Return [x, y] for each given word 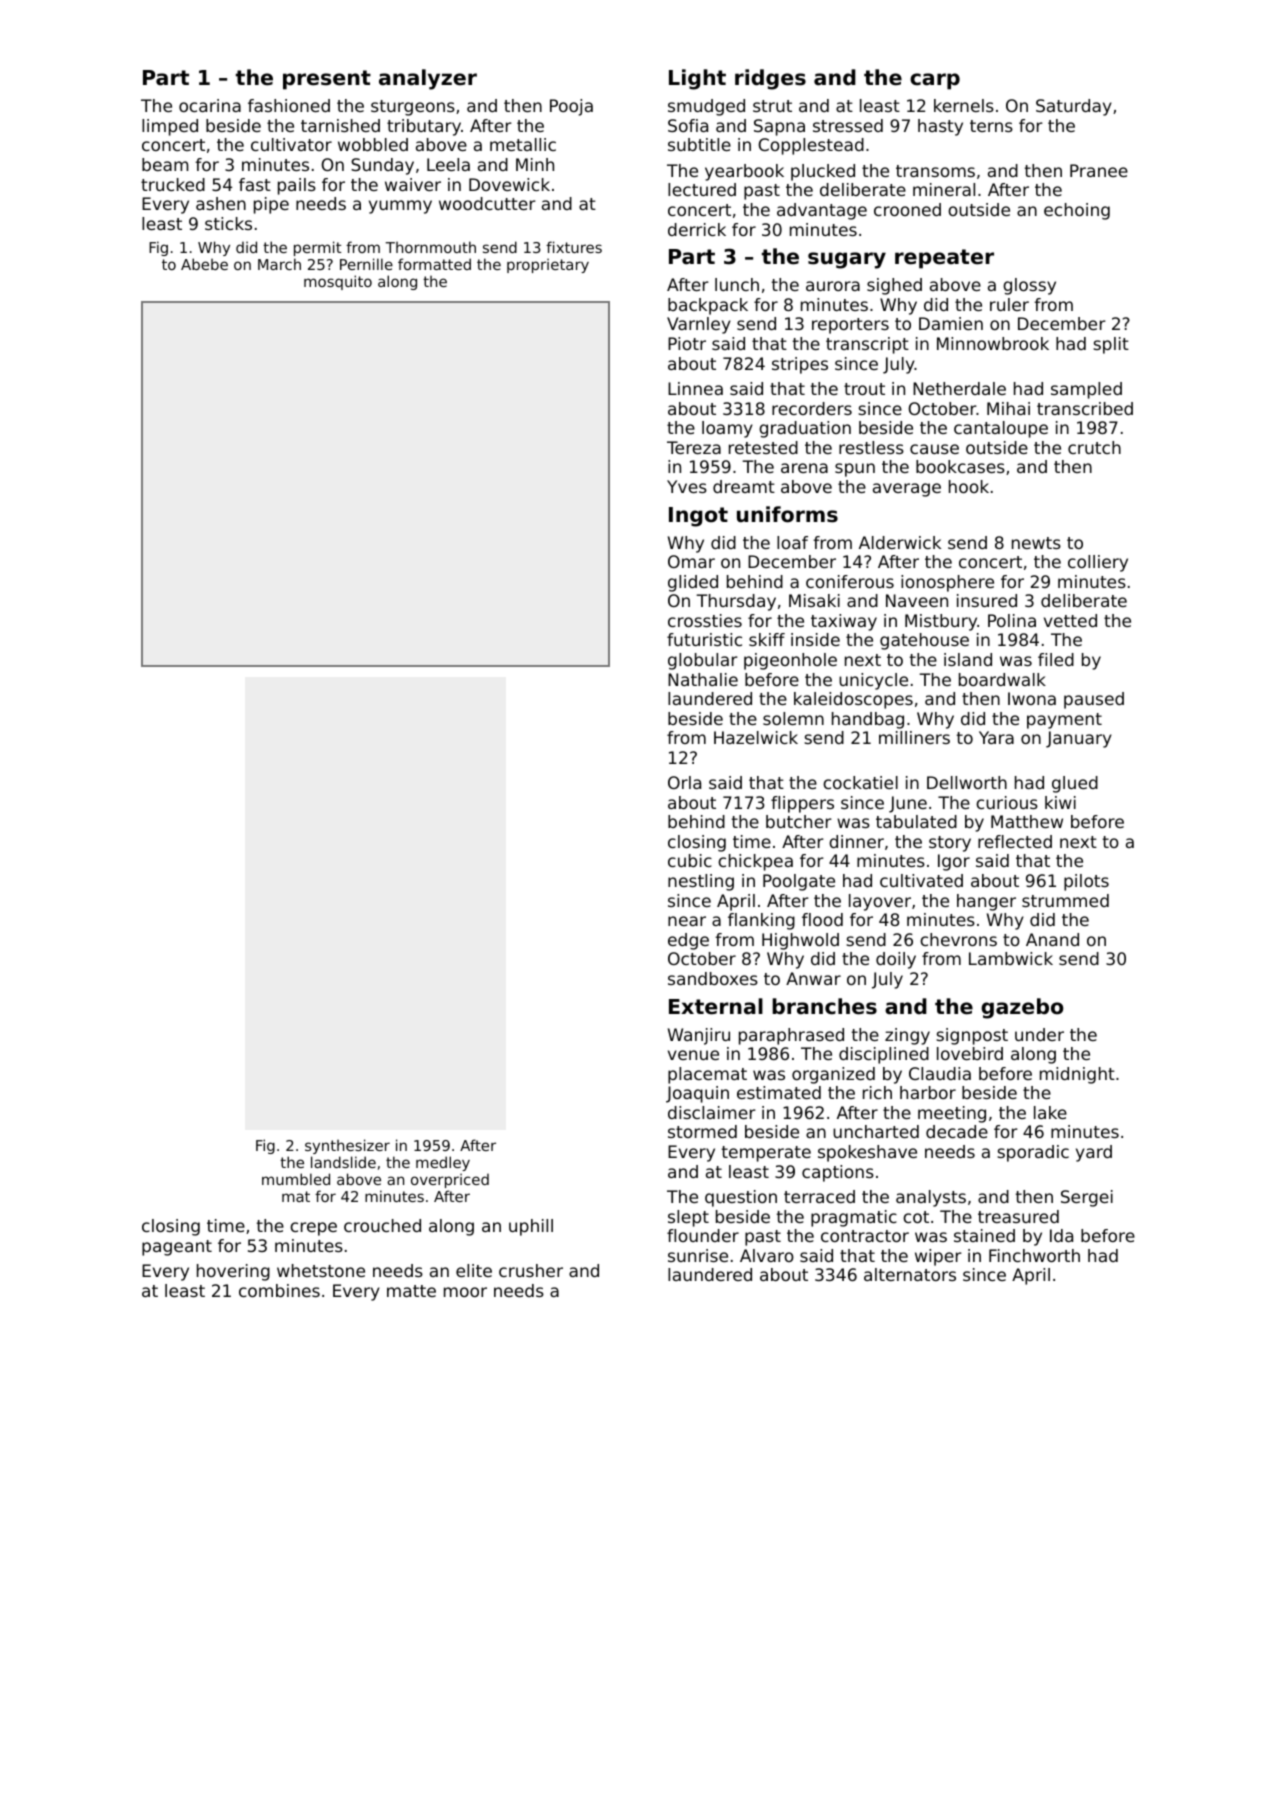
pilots [1086, 882]
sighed [894, 286]
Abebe [204, 264]
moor [465, 1292]
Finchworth [1034, 1255]
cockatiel [860, 782]
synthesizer [347, 1146]
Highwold [800, 941]
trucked [173, 184]
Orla [684, 782]
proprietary [548, 265]
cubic [690, 860]
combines [279, 1290]
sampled [1086, 390]
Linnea [695, 388]
